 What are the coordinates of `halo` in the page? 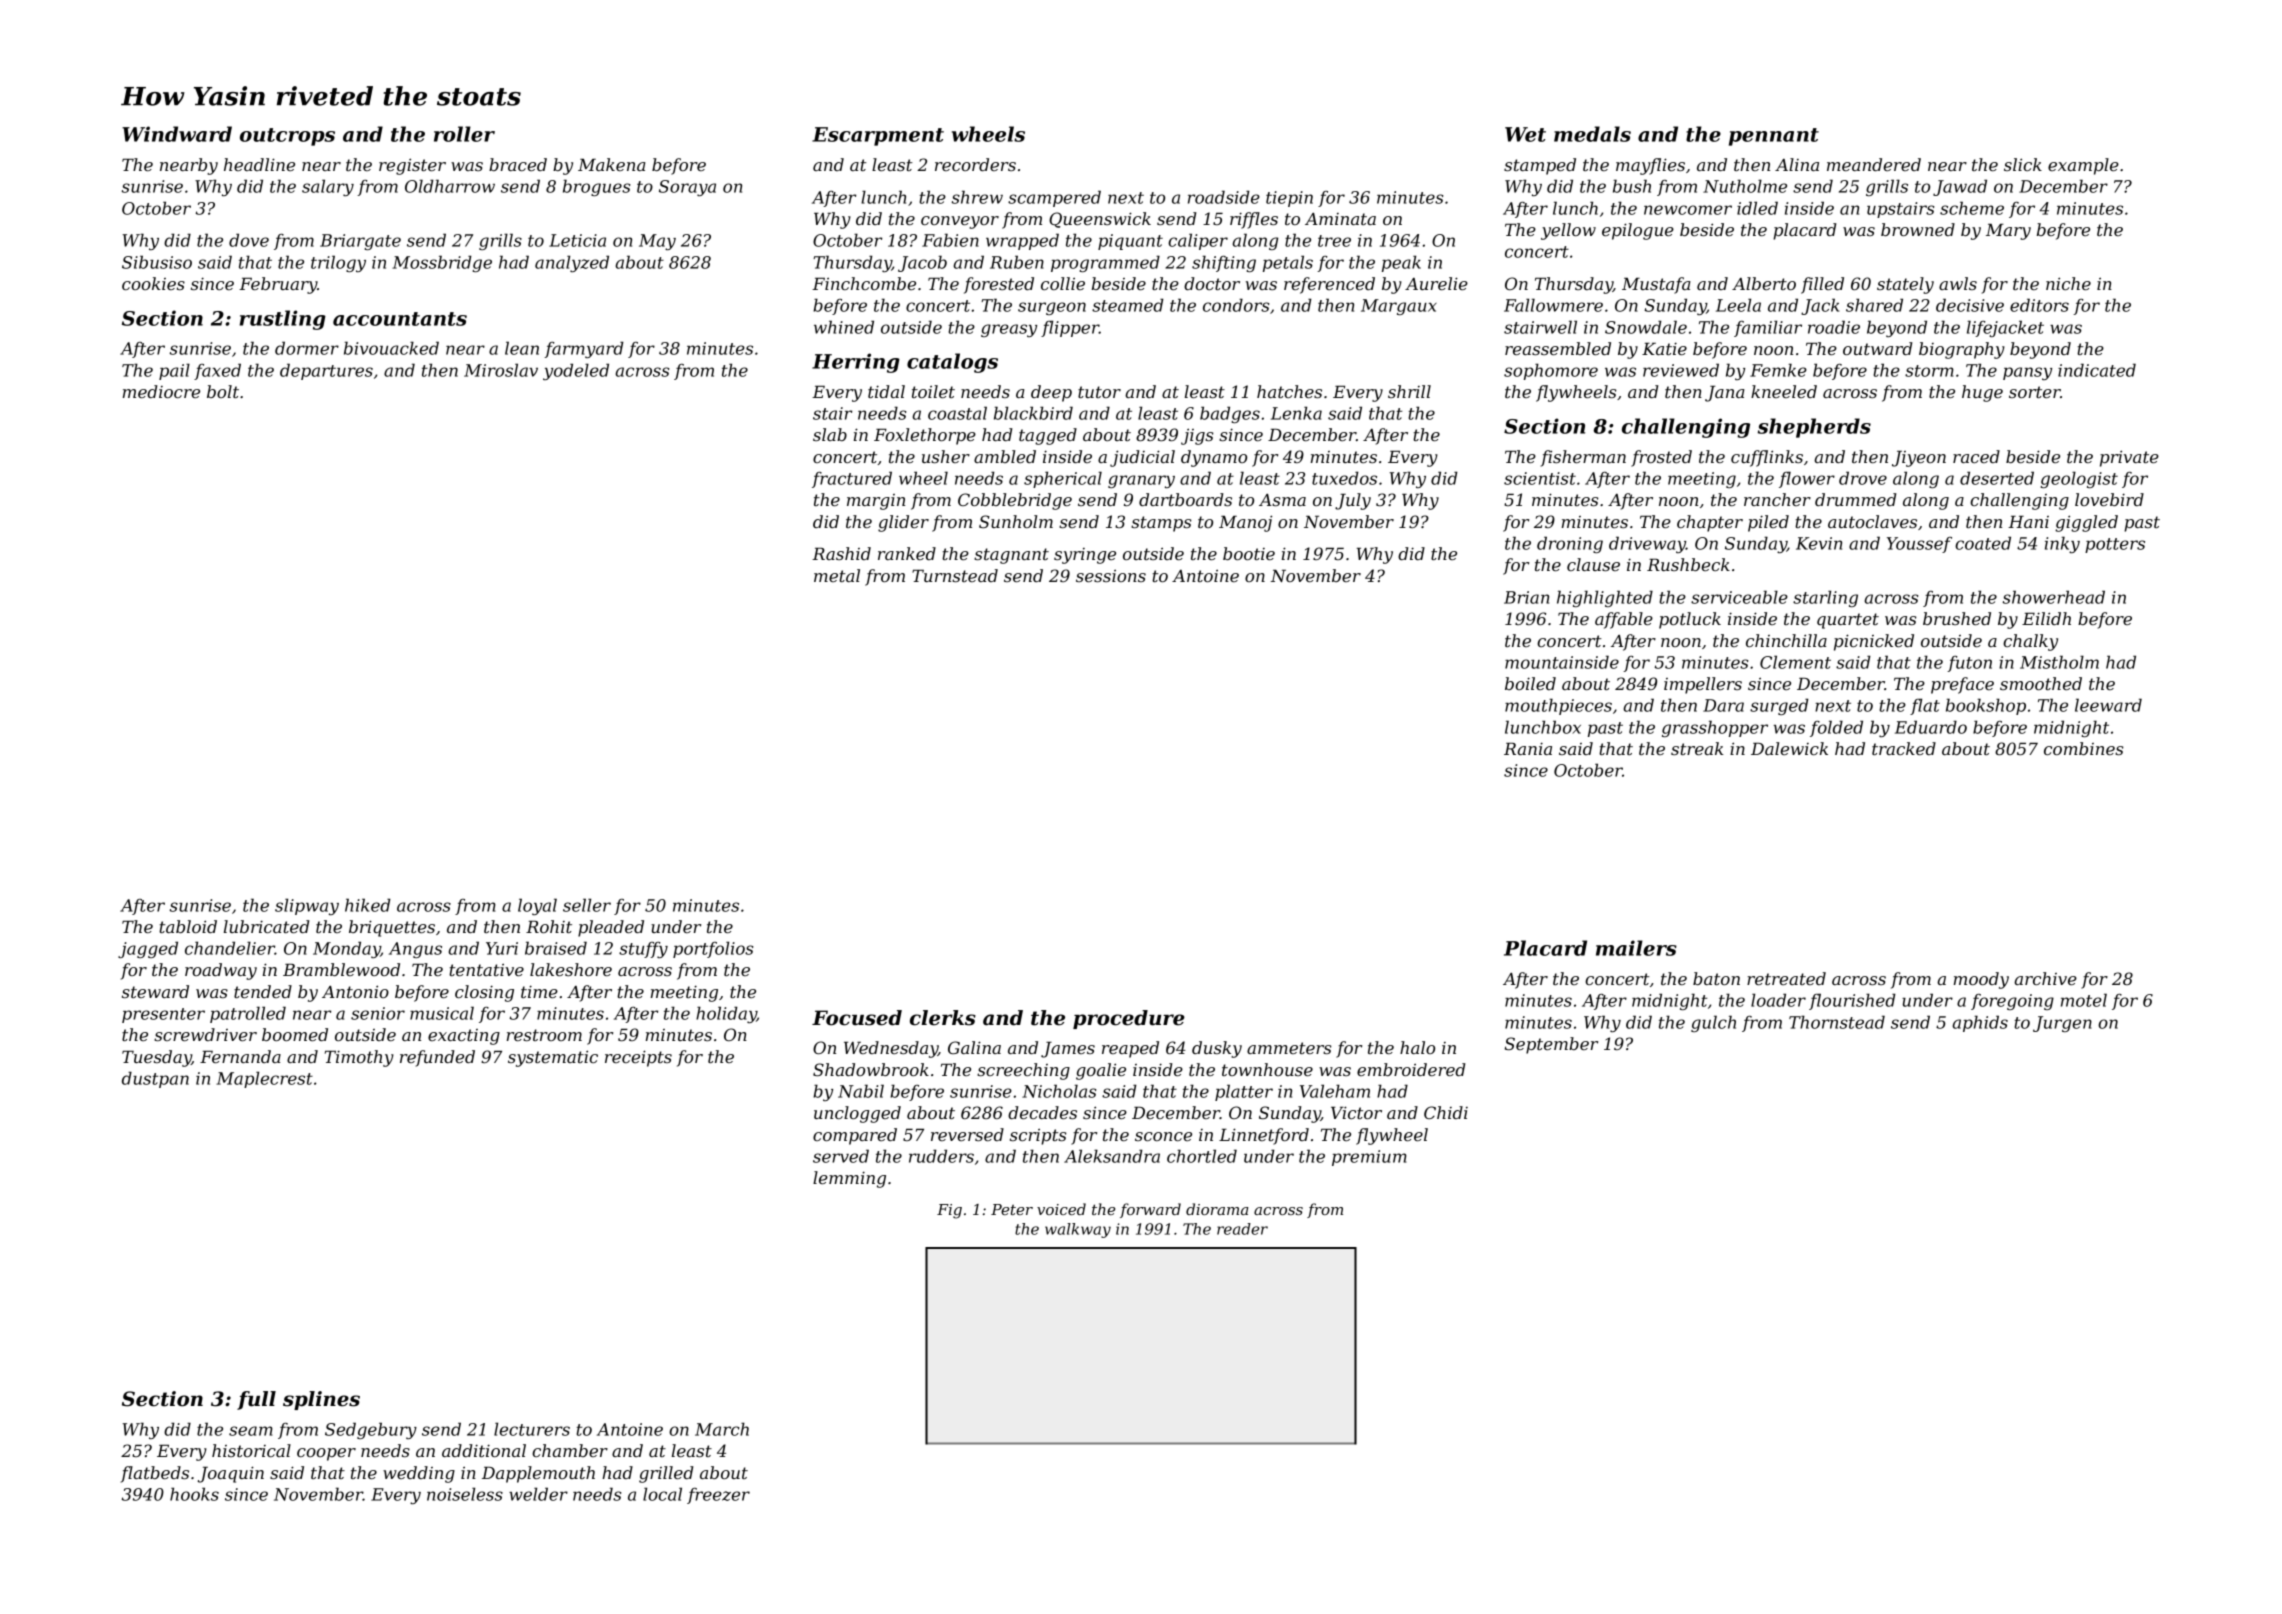 It's located at (1417, 1047).
